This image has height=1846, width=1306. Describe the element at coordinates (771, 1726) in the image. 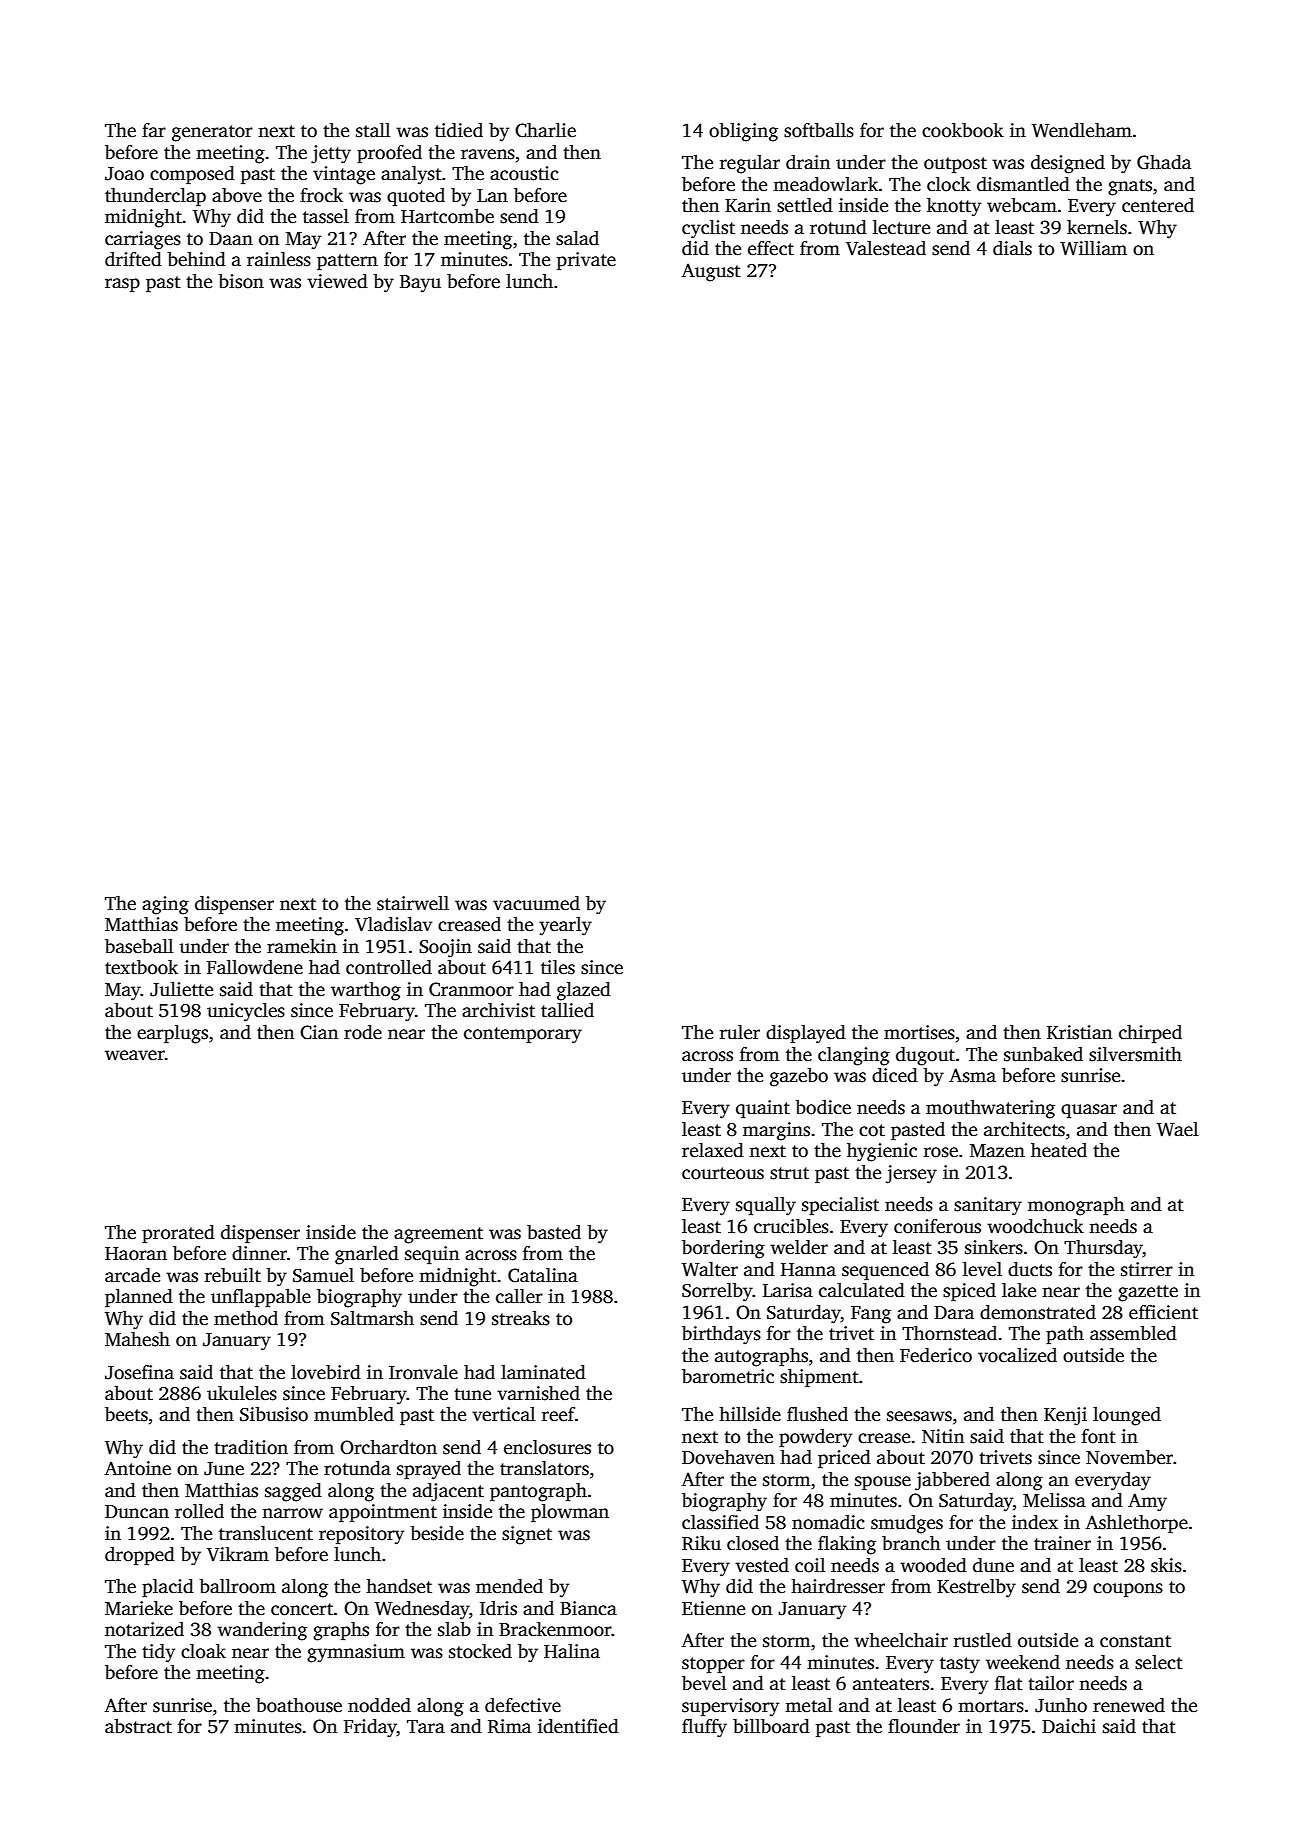

I see `billboard` at that location.
